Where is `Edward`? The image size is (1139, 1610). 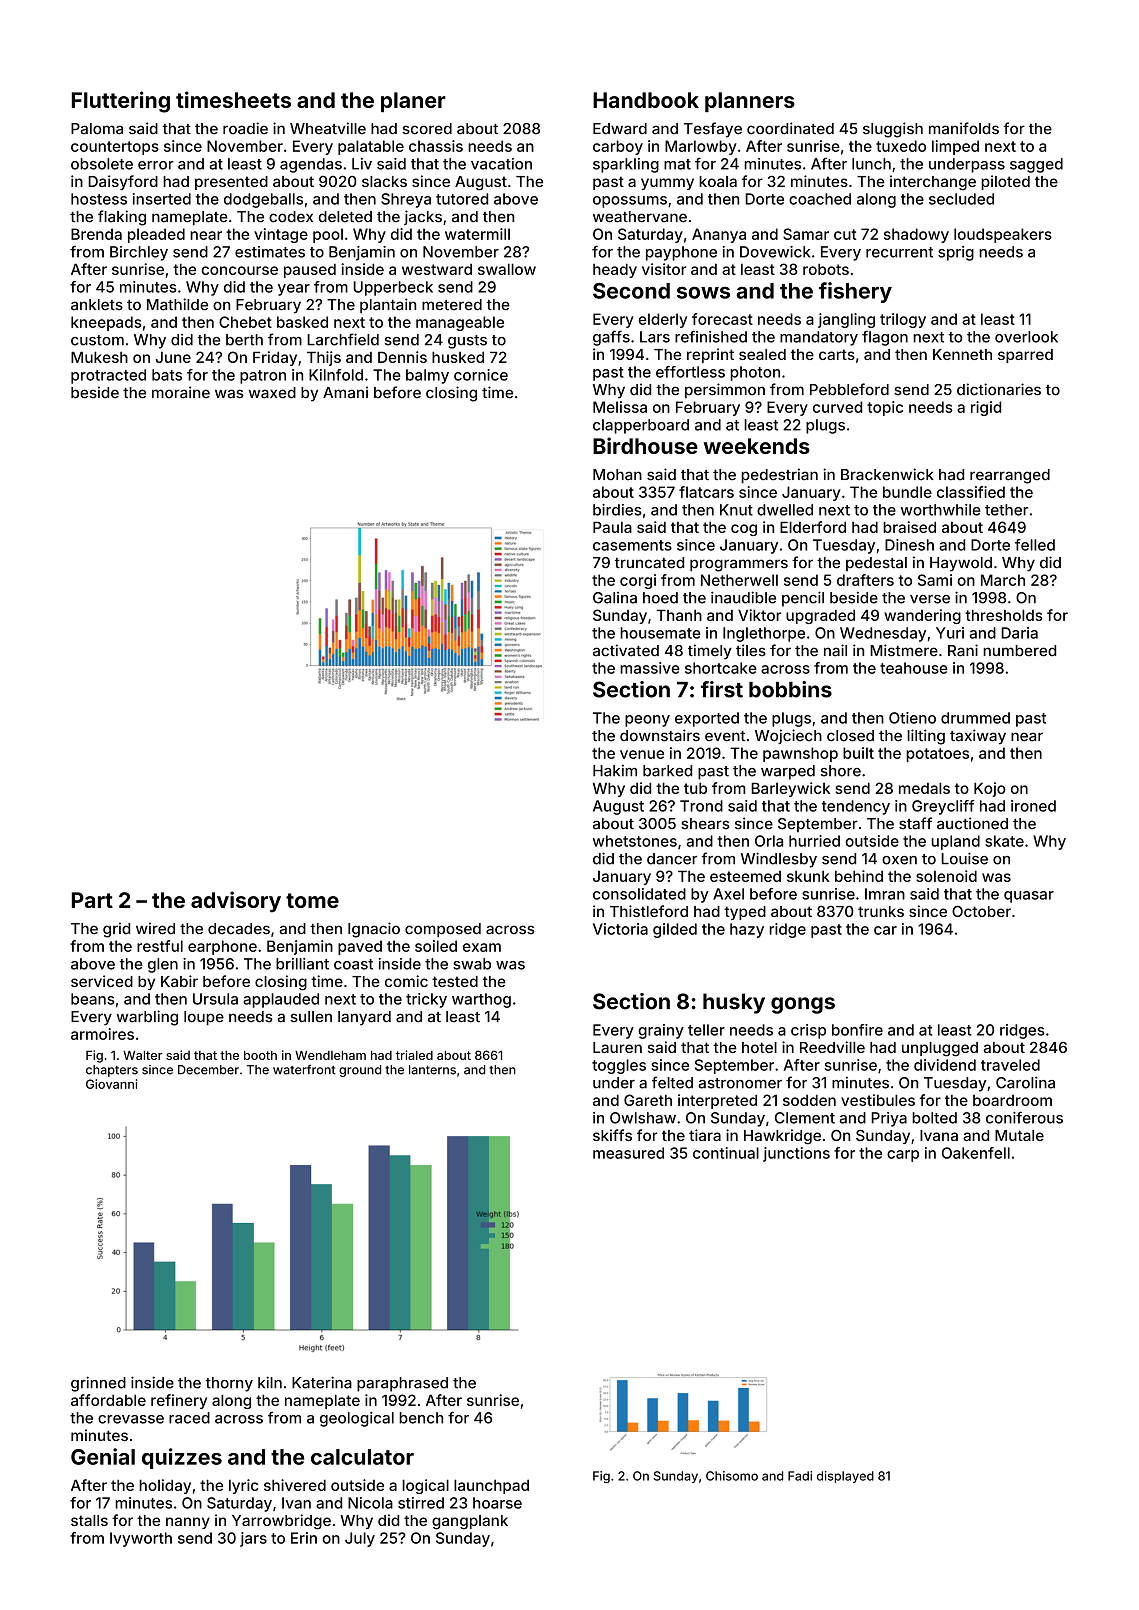 Edward is located at coordinates (620, 129).
